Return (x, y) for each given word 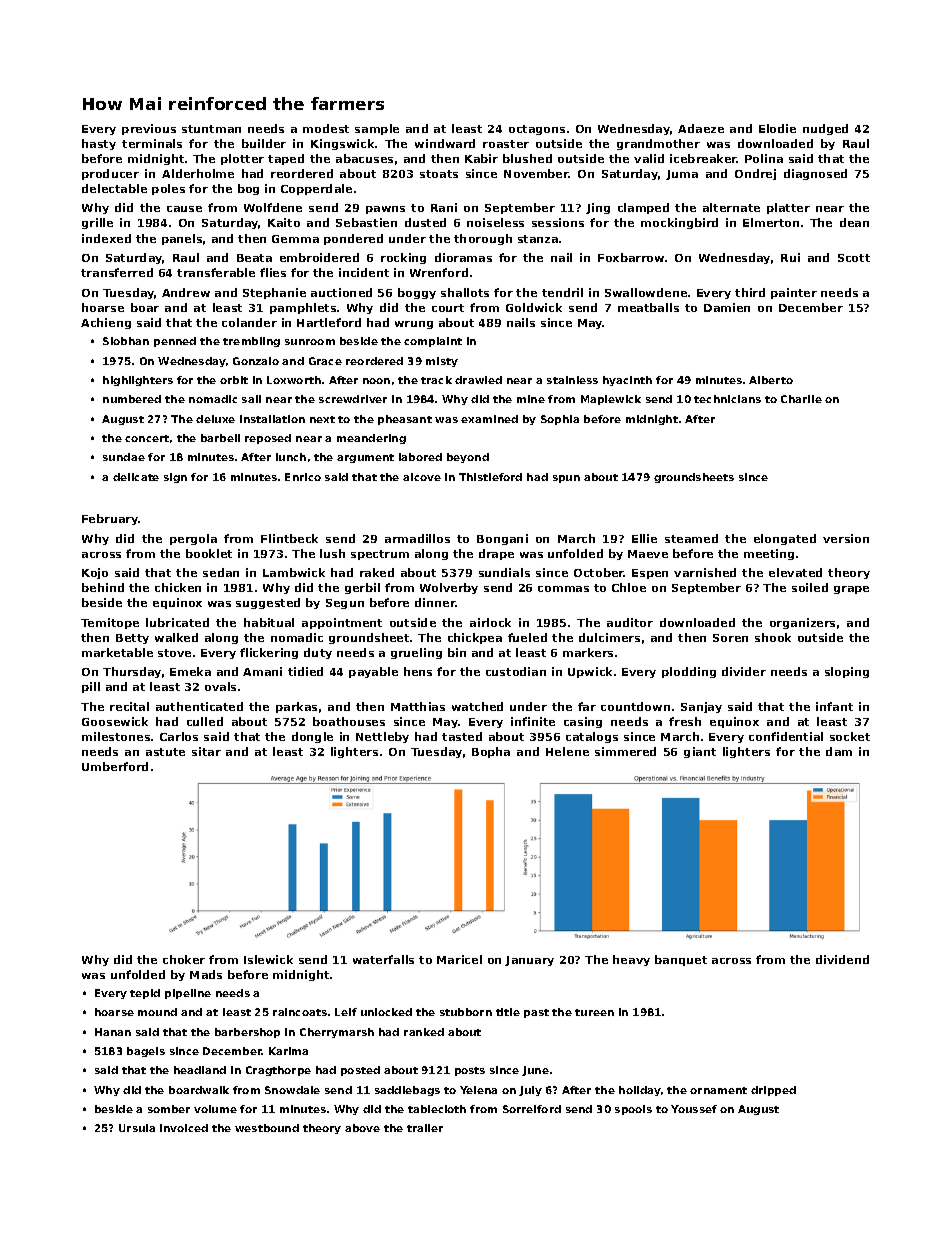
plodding (689, 672)
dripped (773, 1091)
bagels (146, 1052)
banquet (681, 960)
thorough (483, 239)
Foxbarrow (631, 257)
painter (794, 293)
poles (168, 189)
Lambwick (294, 572)
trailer (425, 1128)
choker (184, 959)
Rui (790, 257)
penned (175, 342)
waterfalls (383, 959)
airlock (490, 622)
